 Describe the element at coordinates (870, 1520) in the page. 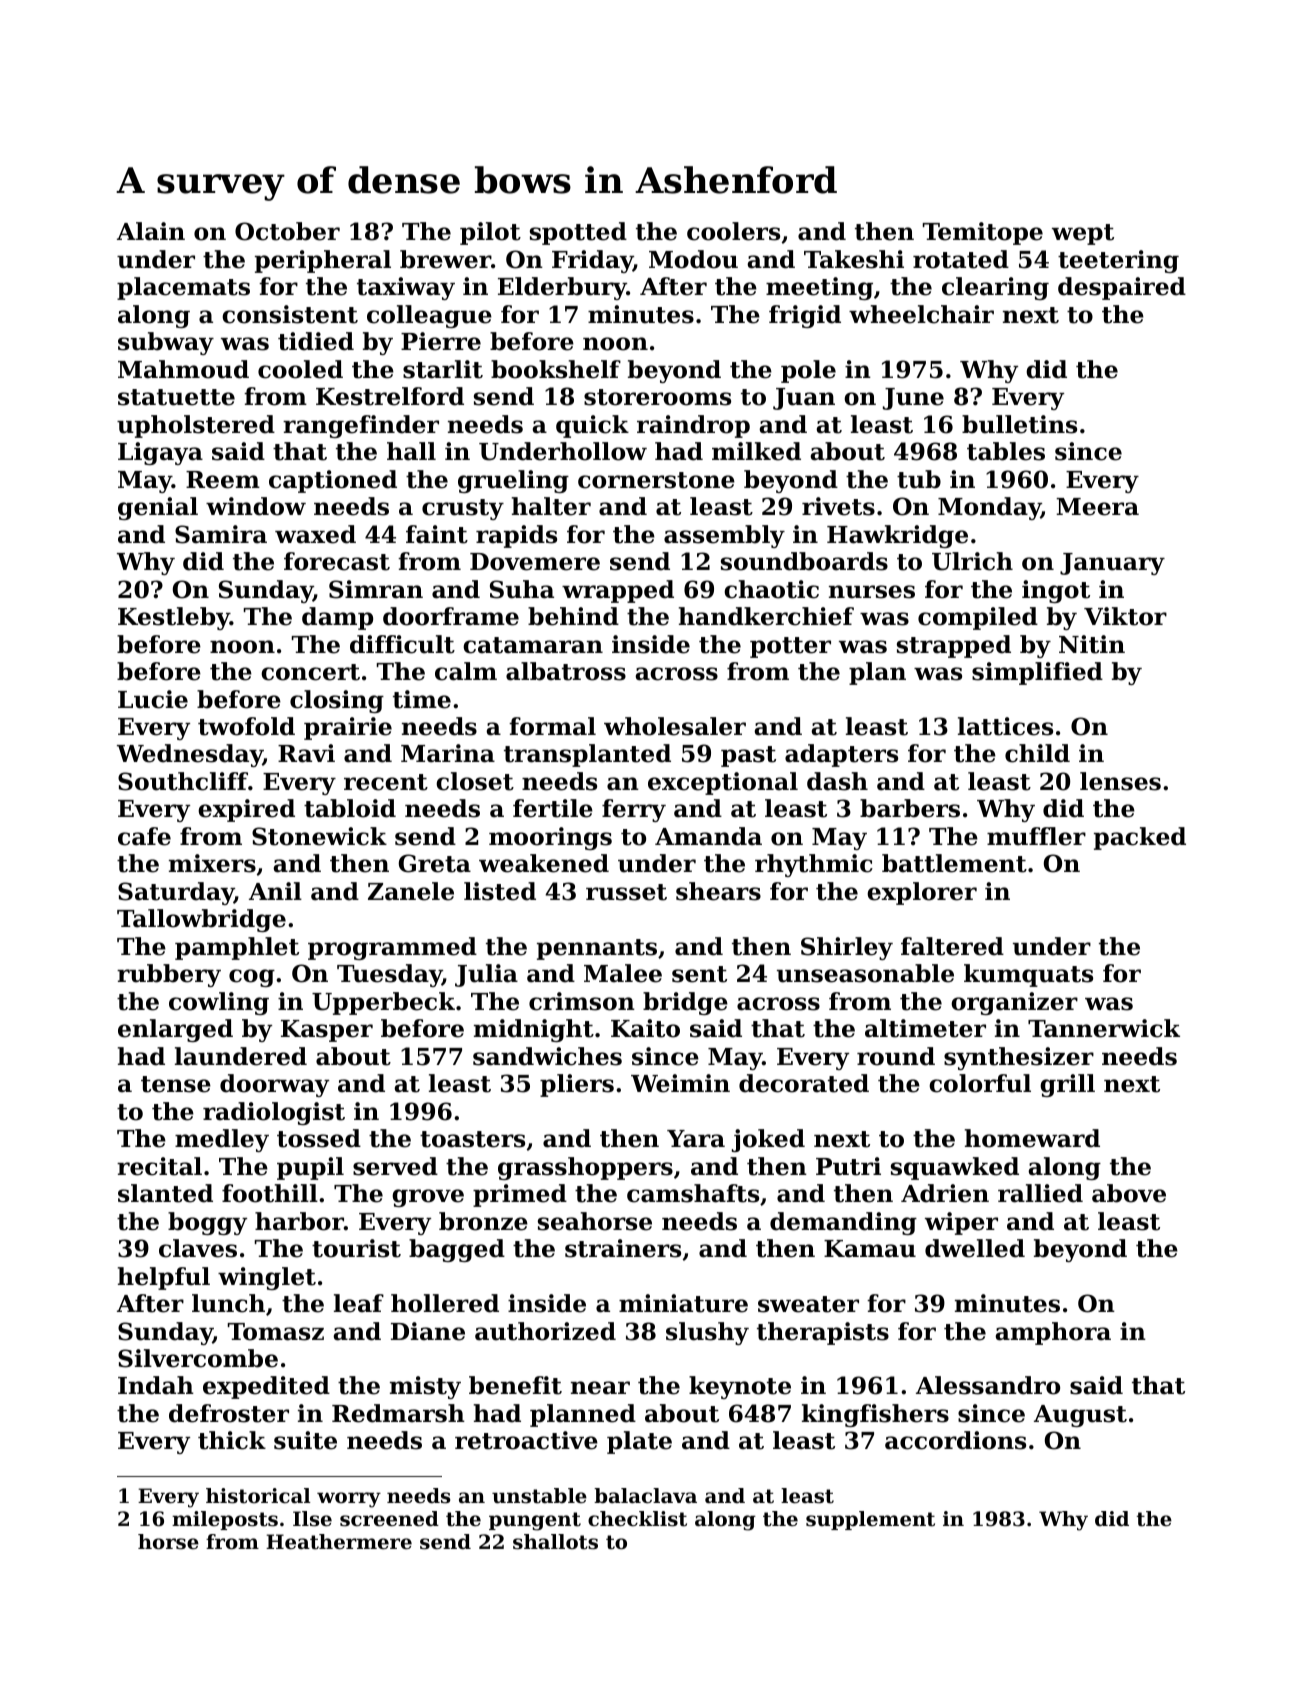

I see `supplement` at that location.
